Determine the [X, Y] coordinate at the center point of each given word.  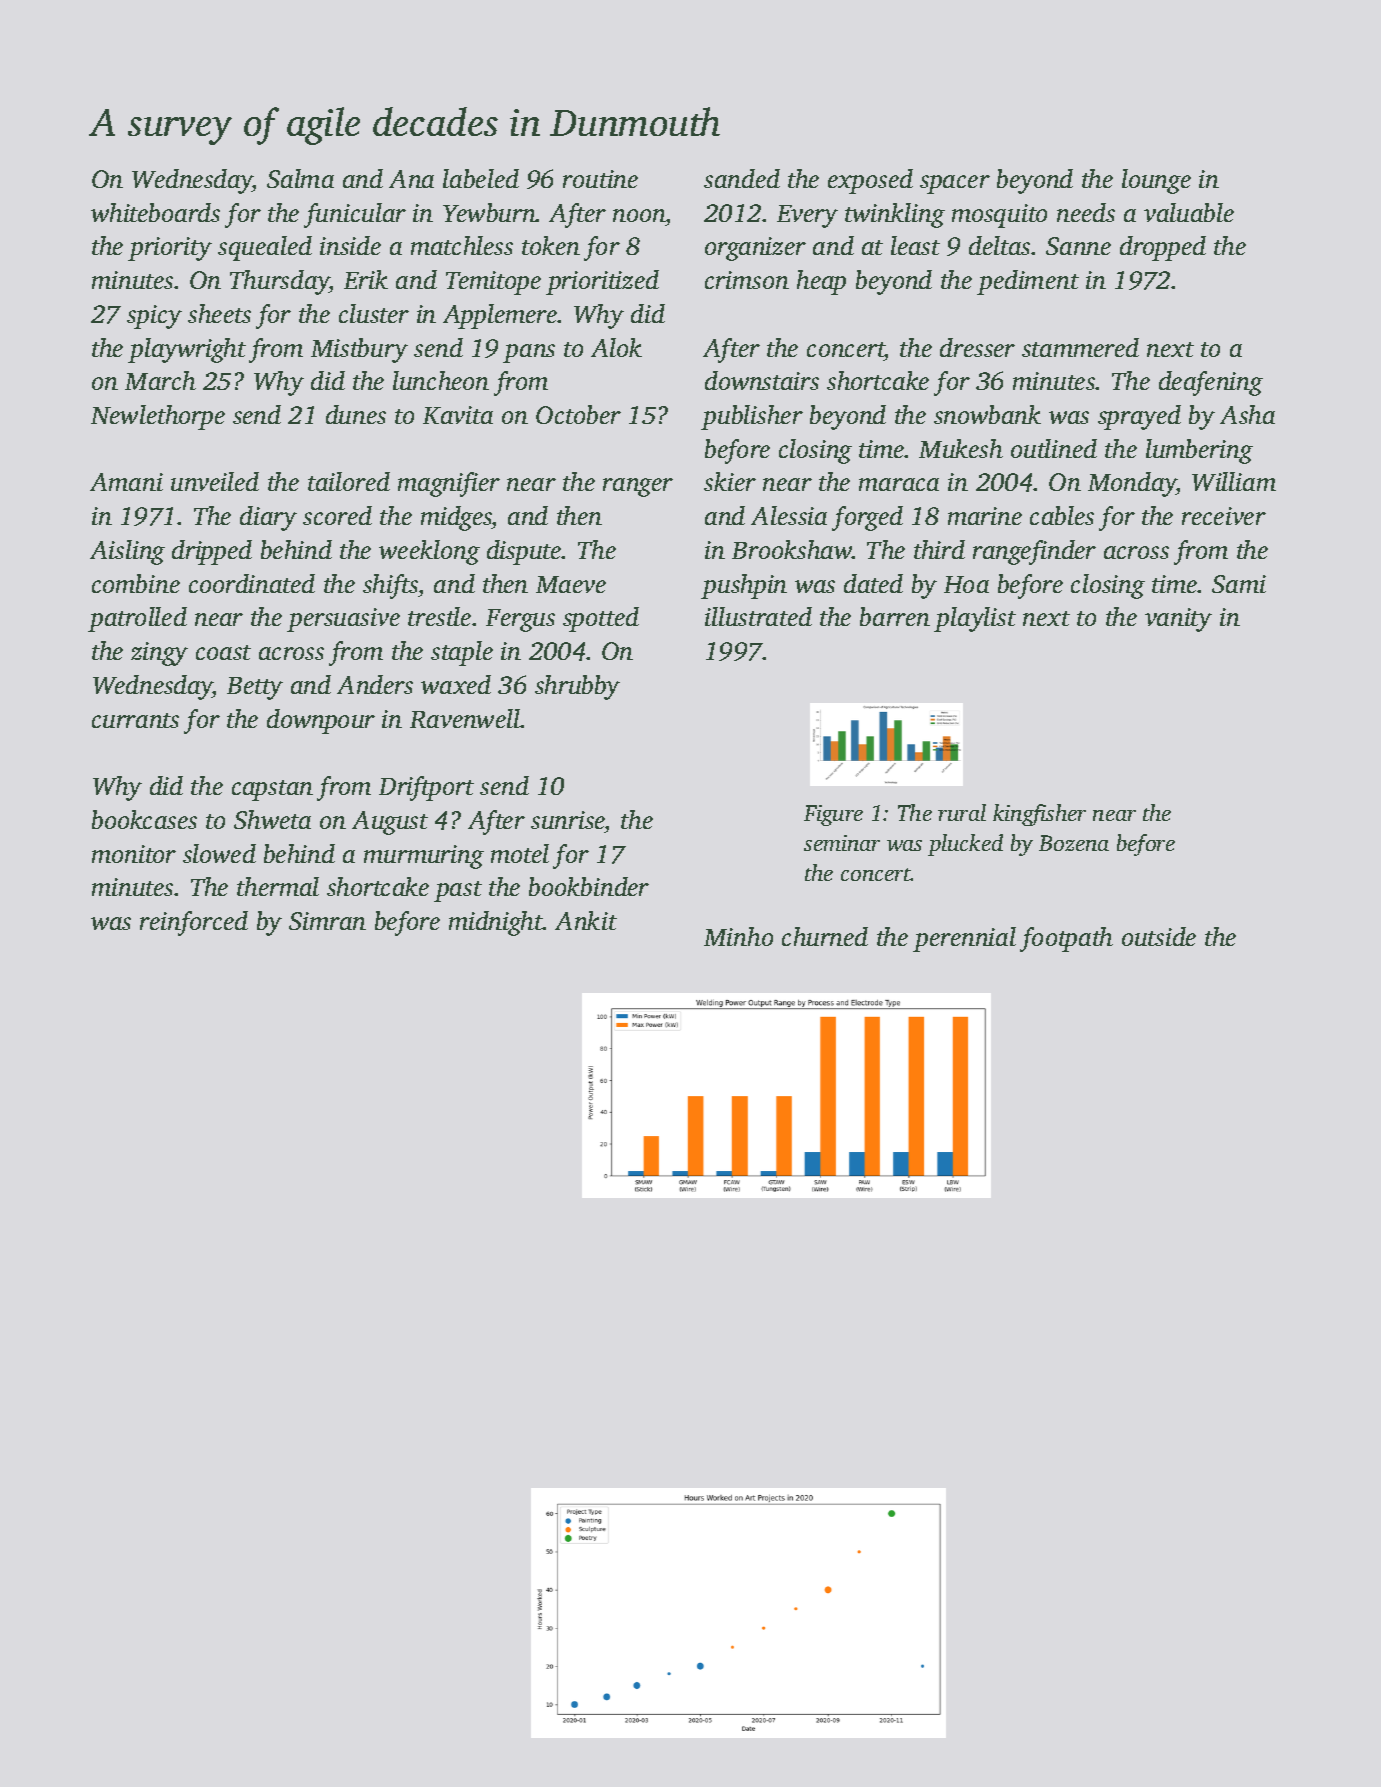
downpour [321, 721]
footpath [1066, 939]
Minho [738, 936]
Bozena [1074, 843]
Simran [327, 921]
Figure [833, 815]
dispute [524, 552]
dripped [212, 552]
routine [600, 179]
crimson [747, 280]
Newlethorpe [158, 417]
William [1234, 481]
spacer [955, 184]
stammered [1080, 347]
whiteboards [155, 212]
